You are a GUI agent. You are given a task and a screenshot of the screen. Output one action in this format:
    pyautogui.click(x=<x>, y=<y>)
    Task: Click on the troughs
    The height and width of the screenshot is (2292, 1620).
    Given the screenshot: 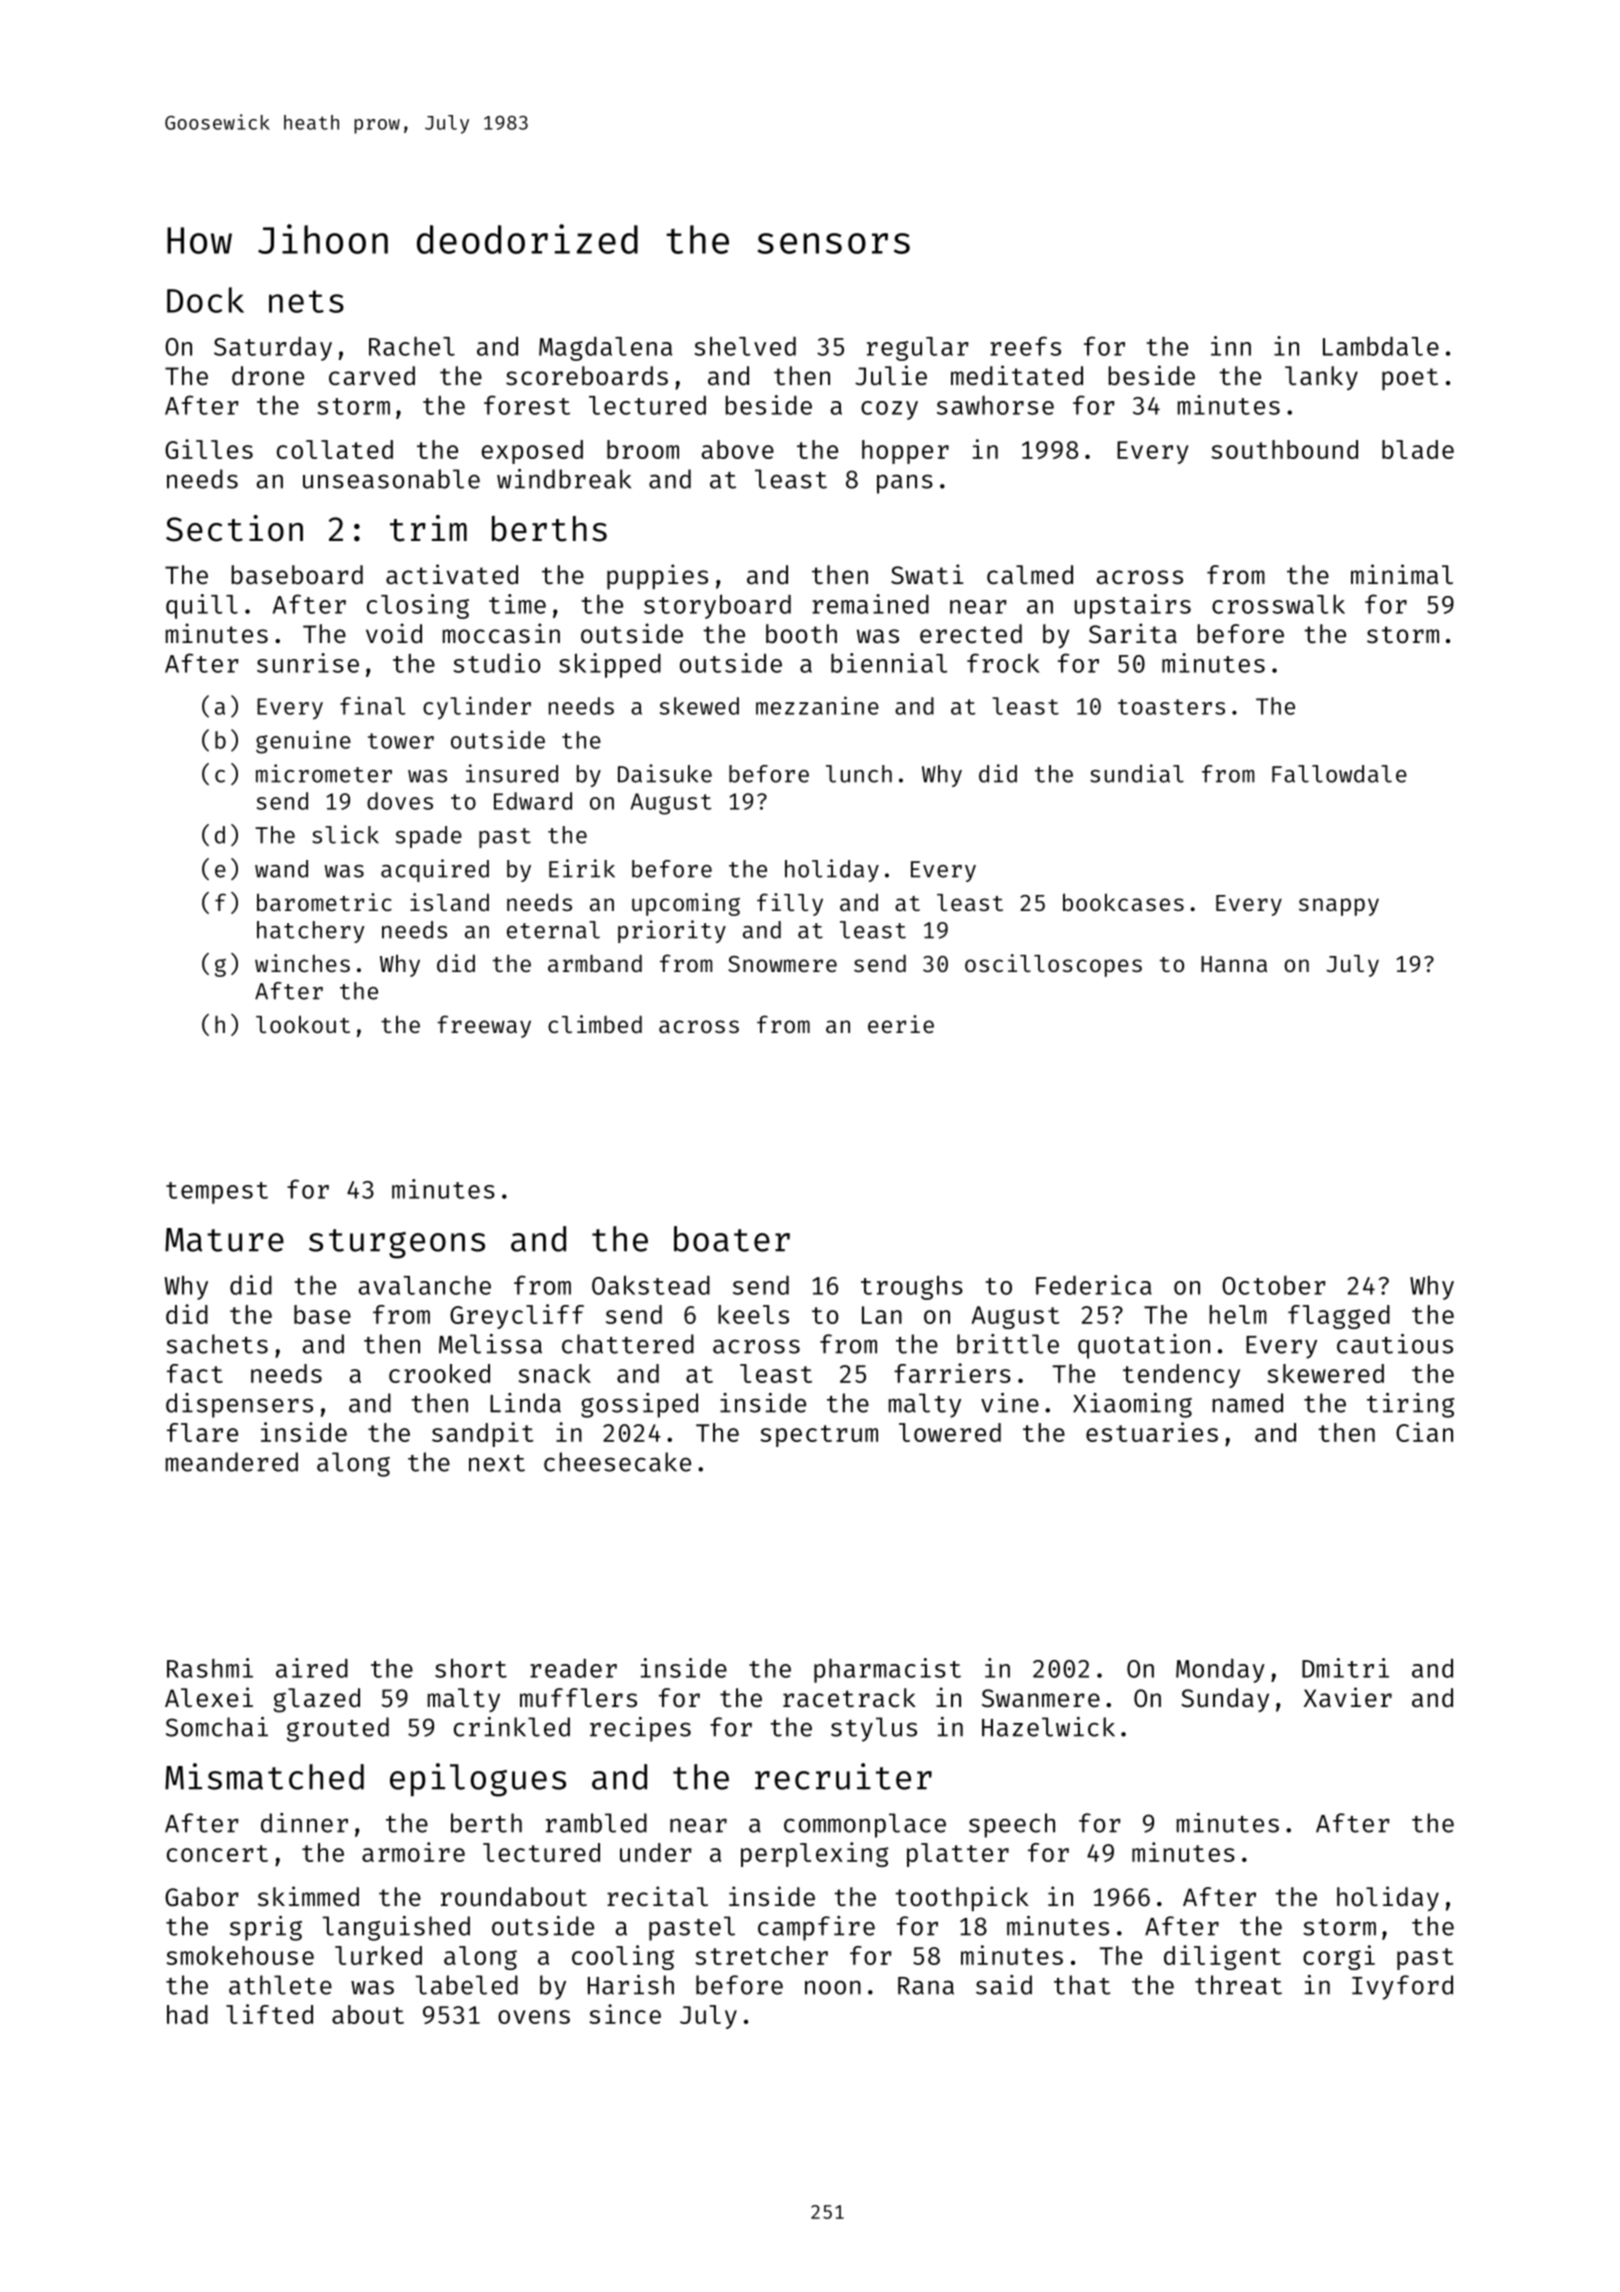 What is the action you would take?
    pyautogui.click(x=912, y=1288)
